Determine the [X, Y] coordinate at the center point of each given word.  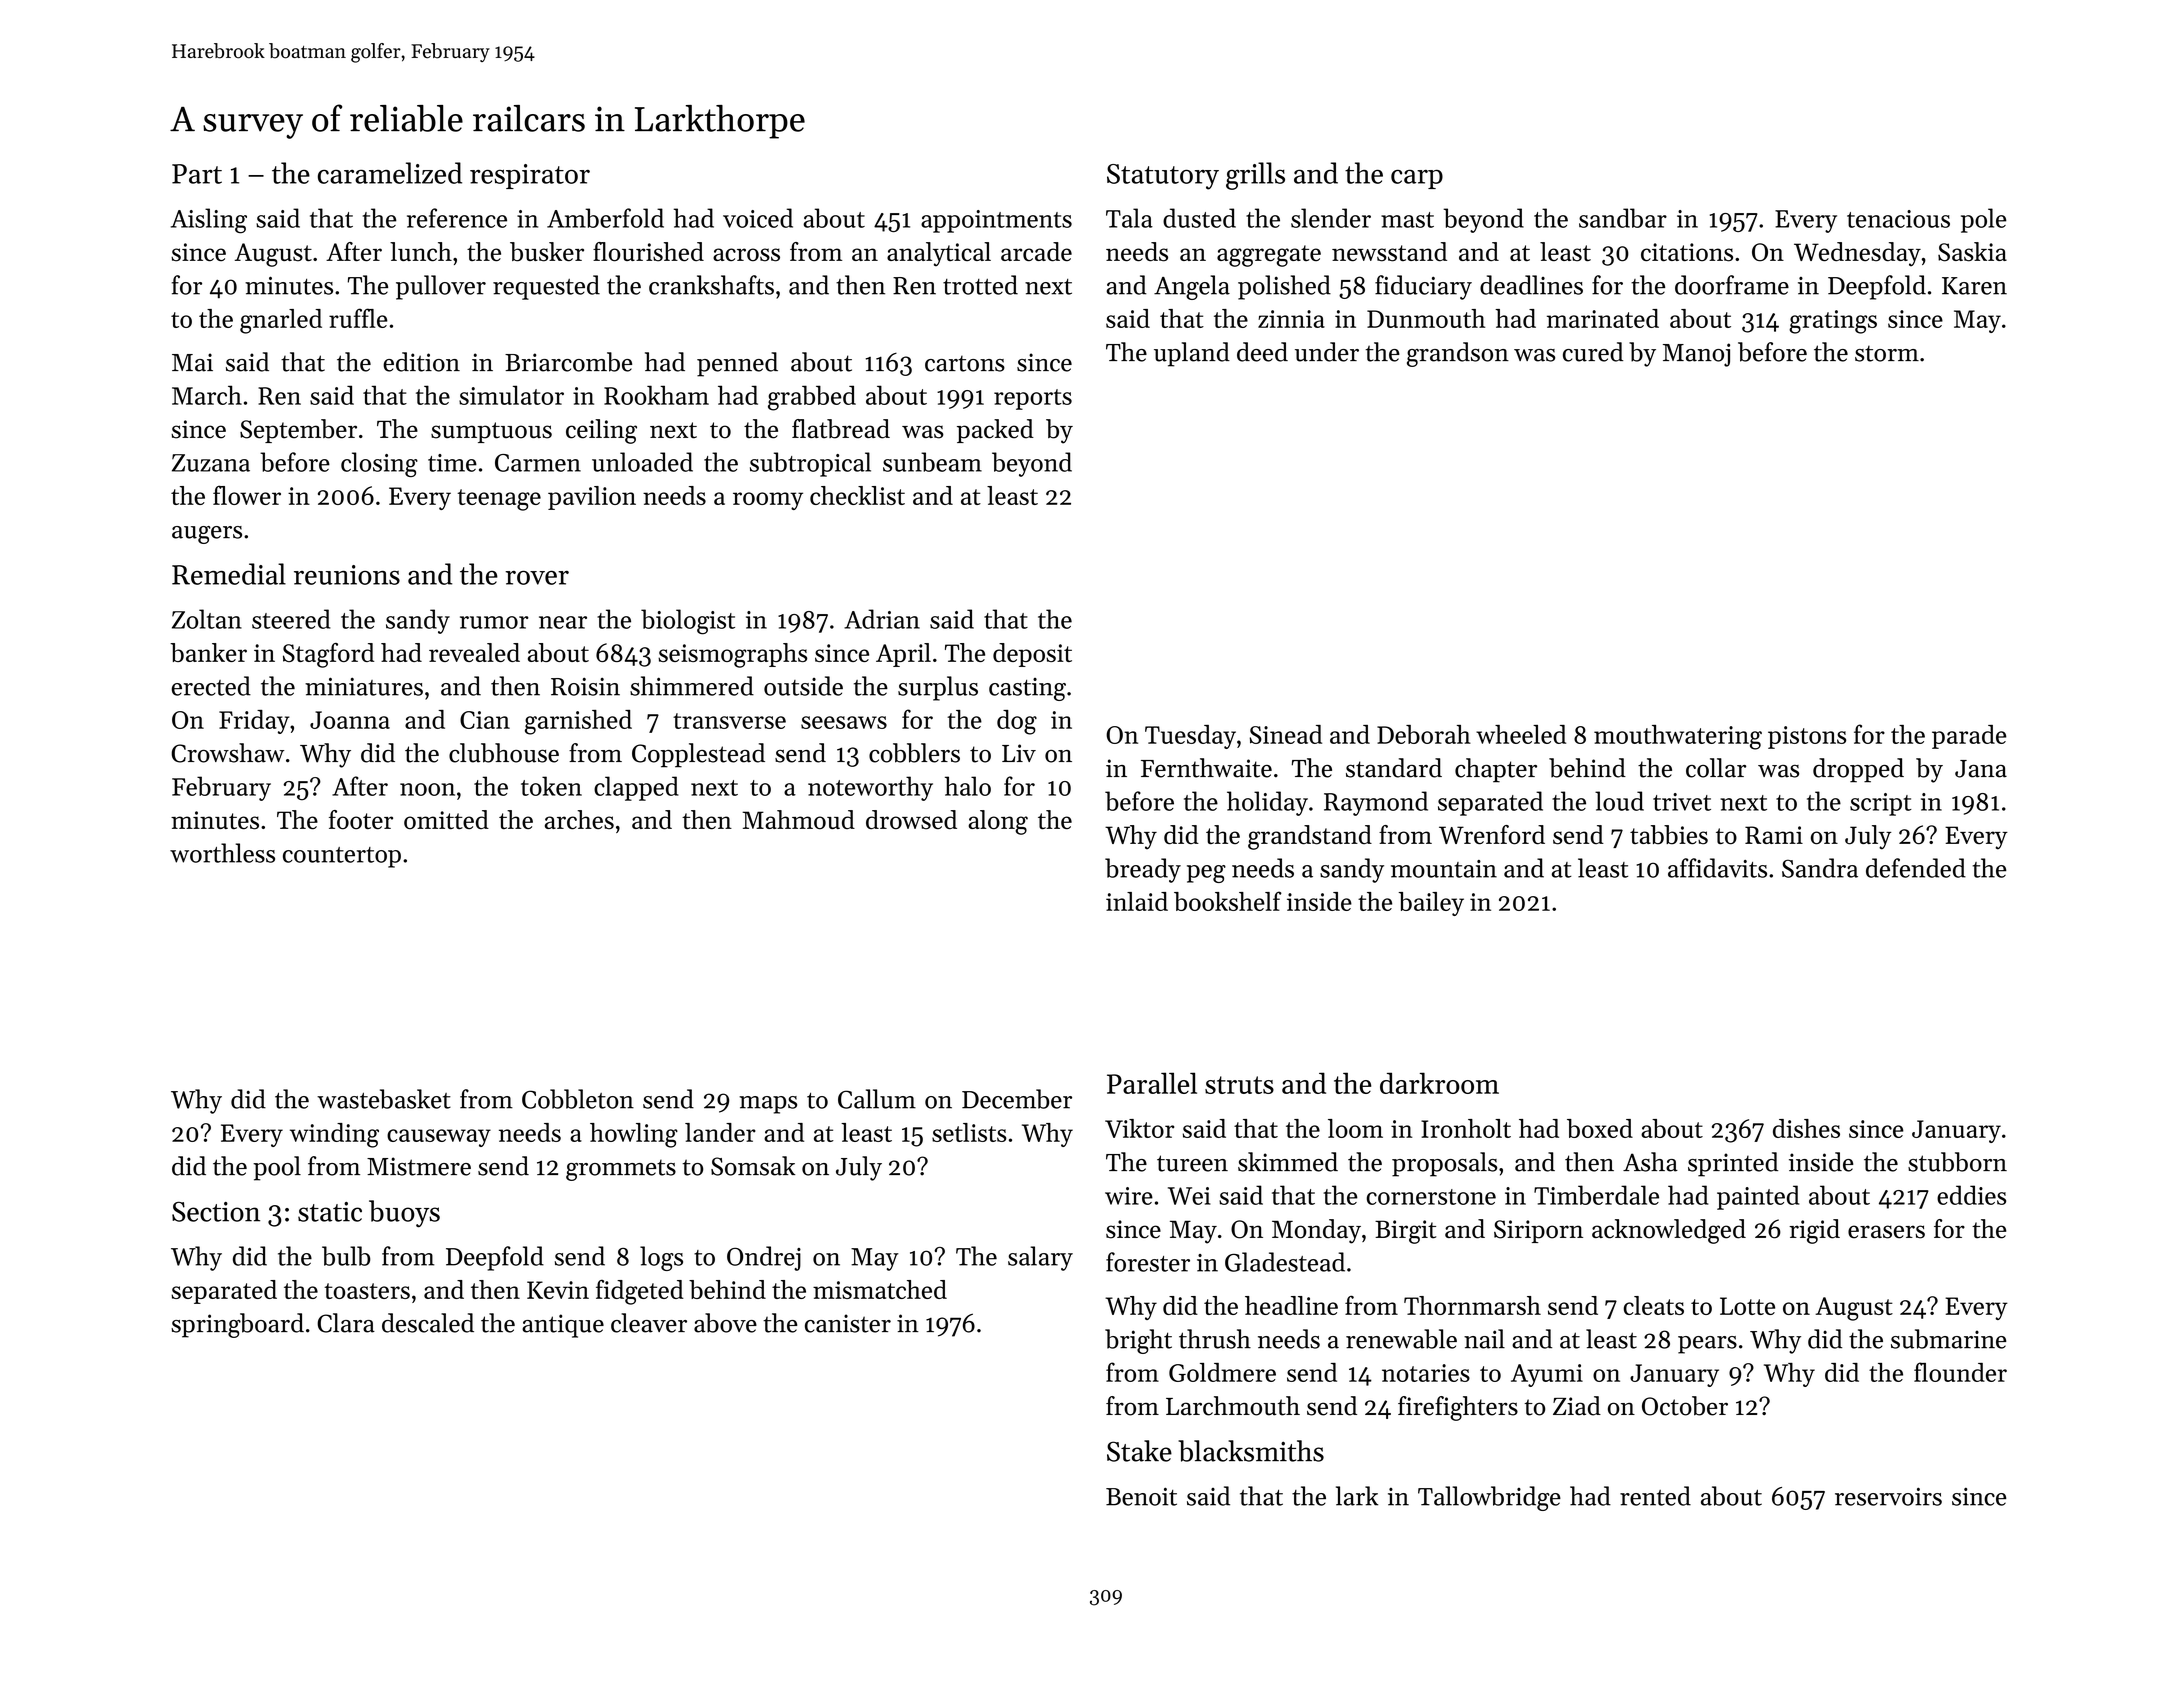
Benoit [1141, 1496]
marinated [1603, 318]
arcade [1036, 252]
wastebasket [384, 1099]
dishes [1806, 1128]
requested [546, 287]
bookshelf [1228, 901]
